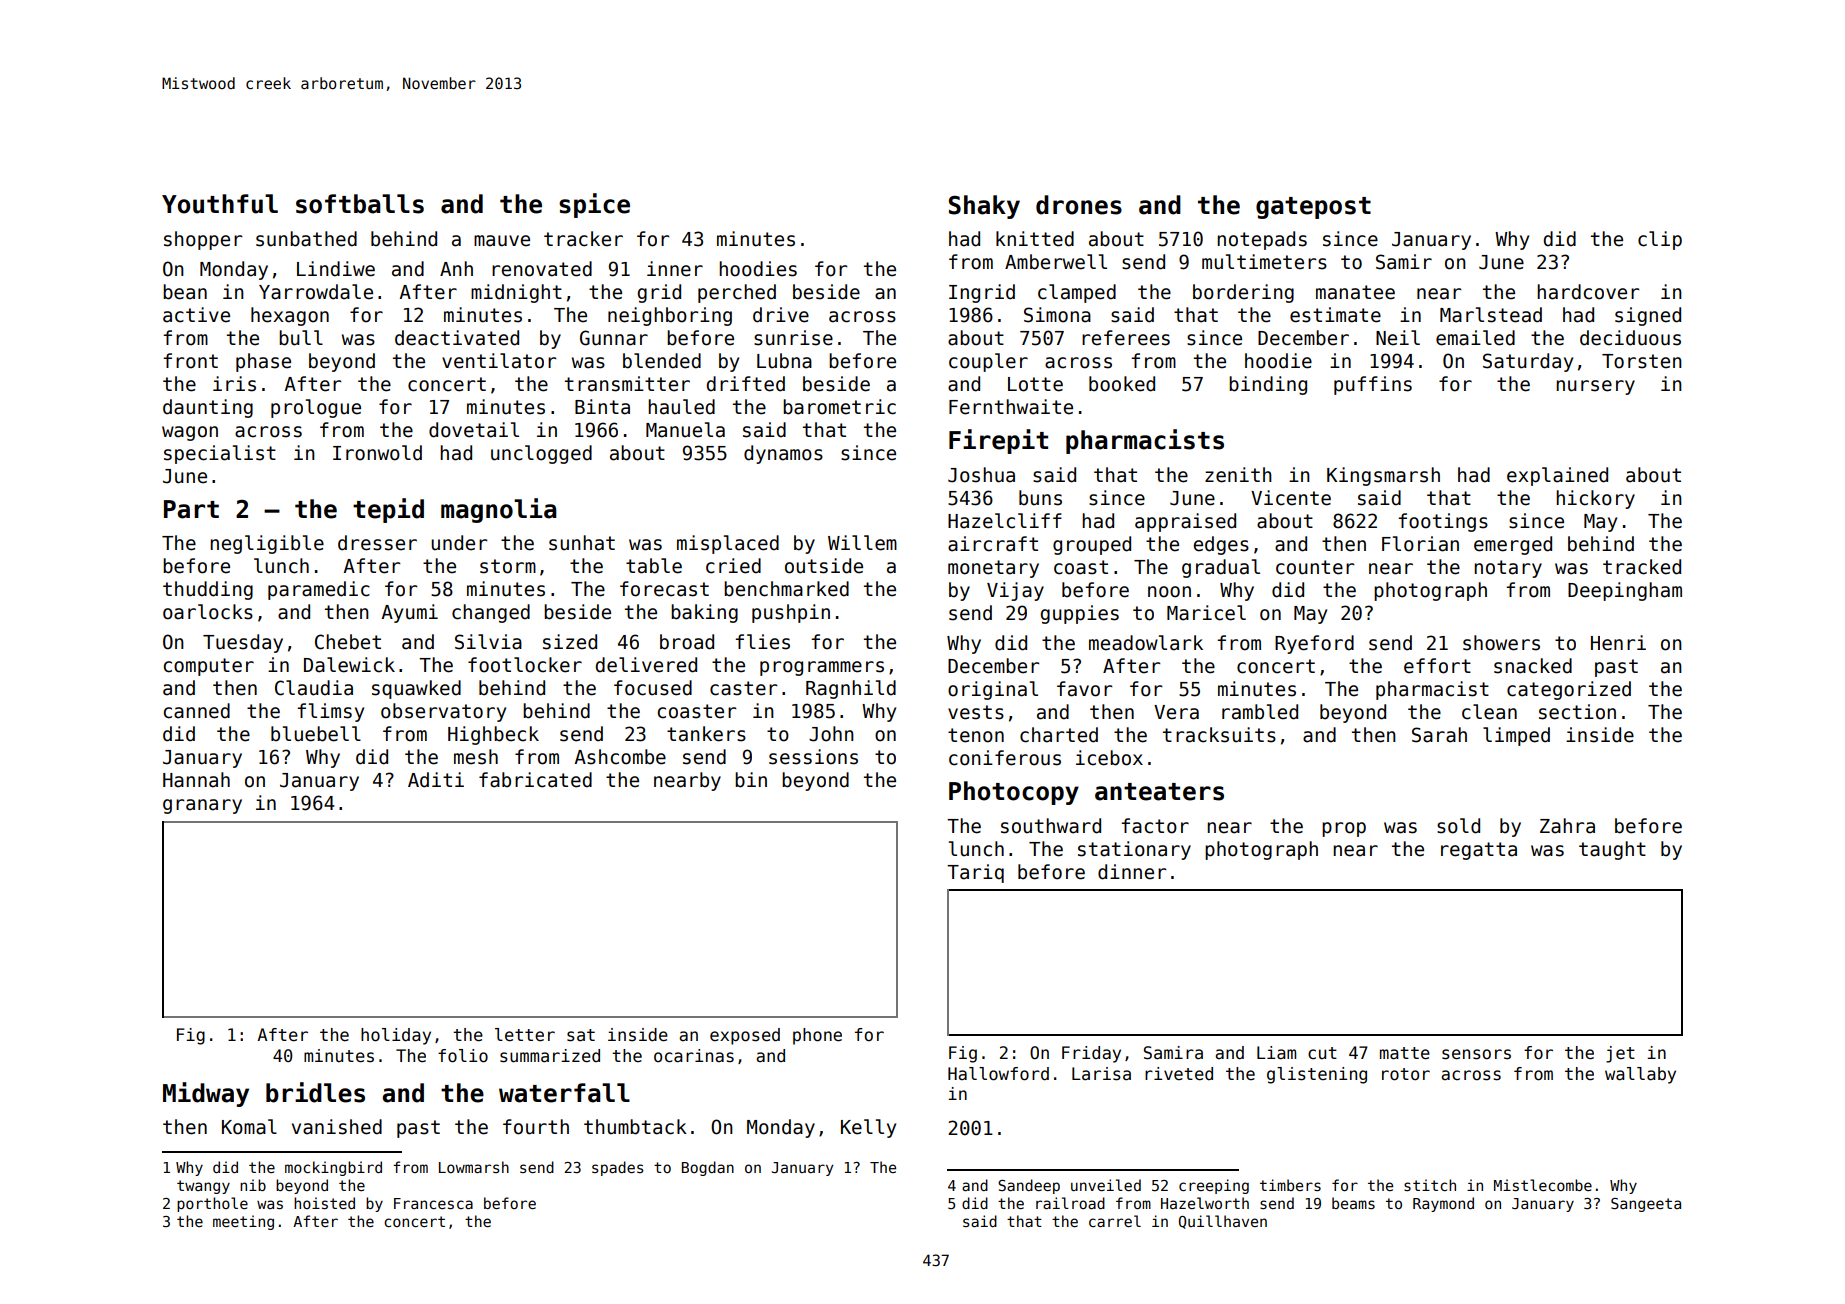 The width and height of the image is (1845, 1304). I want to click on renovated, so click(542, 269).
